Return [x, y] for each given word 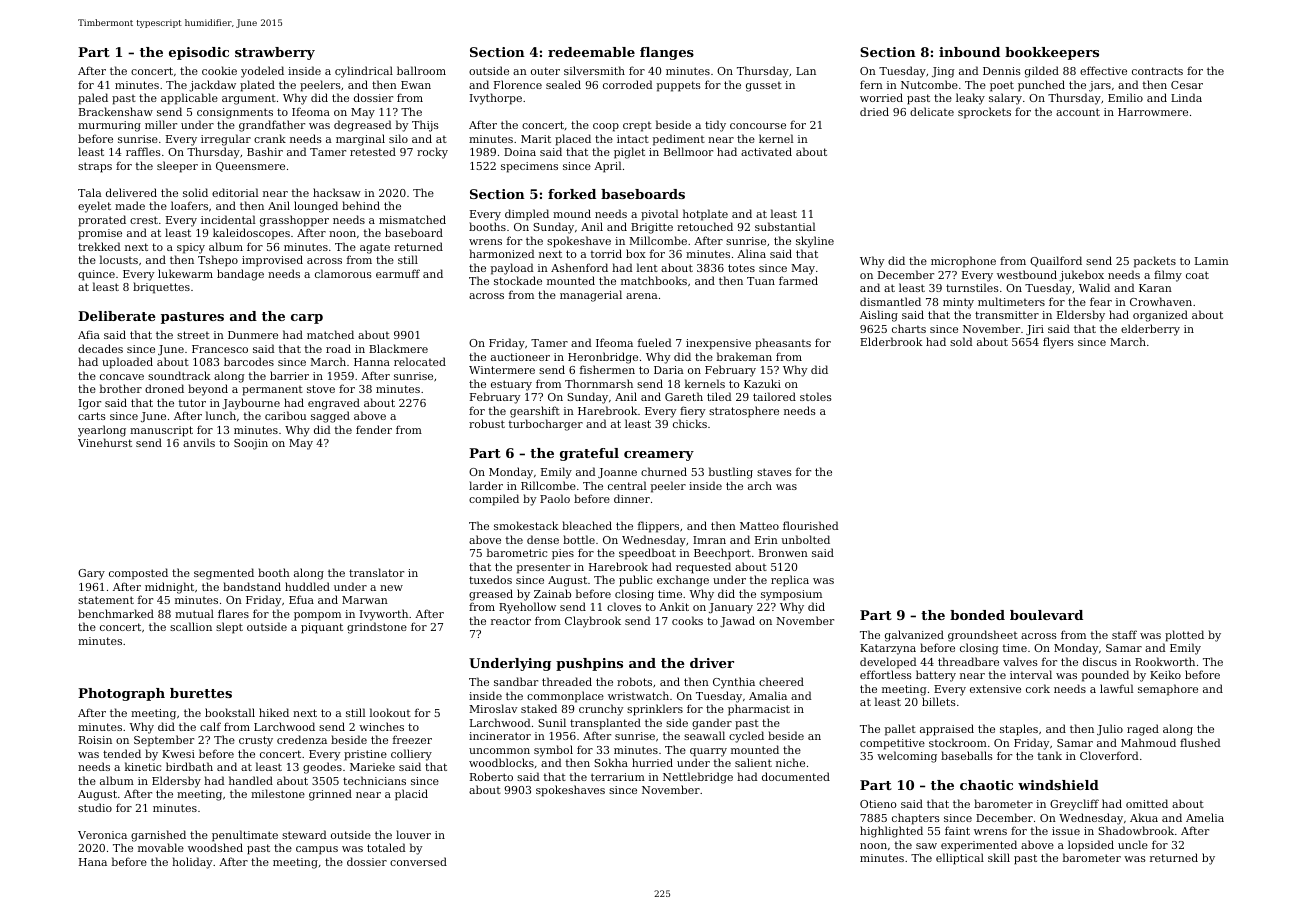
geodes [322, 768]
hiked [274, 712]
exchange [683, 581]
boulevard [1046, 615]
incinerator [500, 736]
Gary [91, 574]
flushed [1200, 742]
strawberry [275, 53]
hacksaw [337, 192]
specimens [529, 167]
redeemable [591, 52]
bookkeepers [1052, 53]
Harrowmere [1153, 112]
